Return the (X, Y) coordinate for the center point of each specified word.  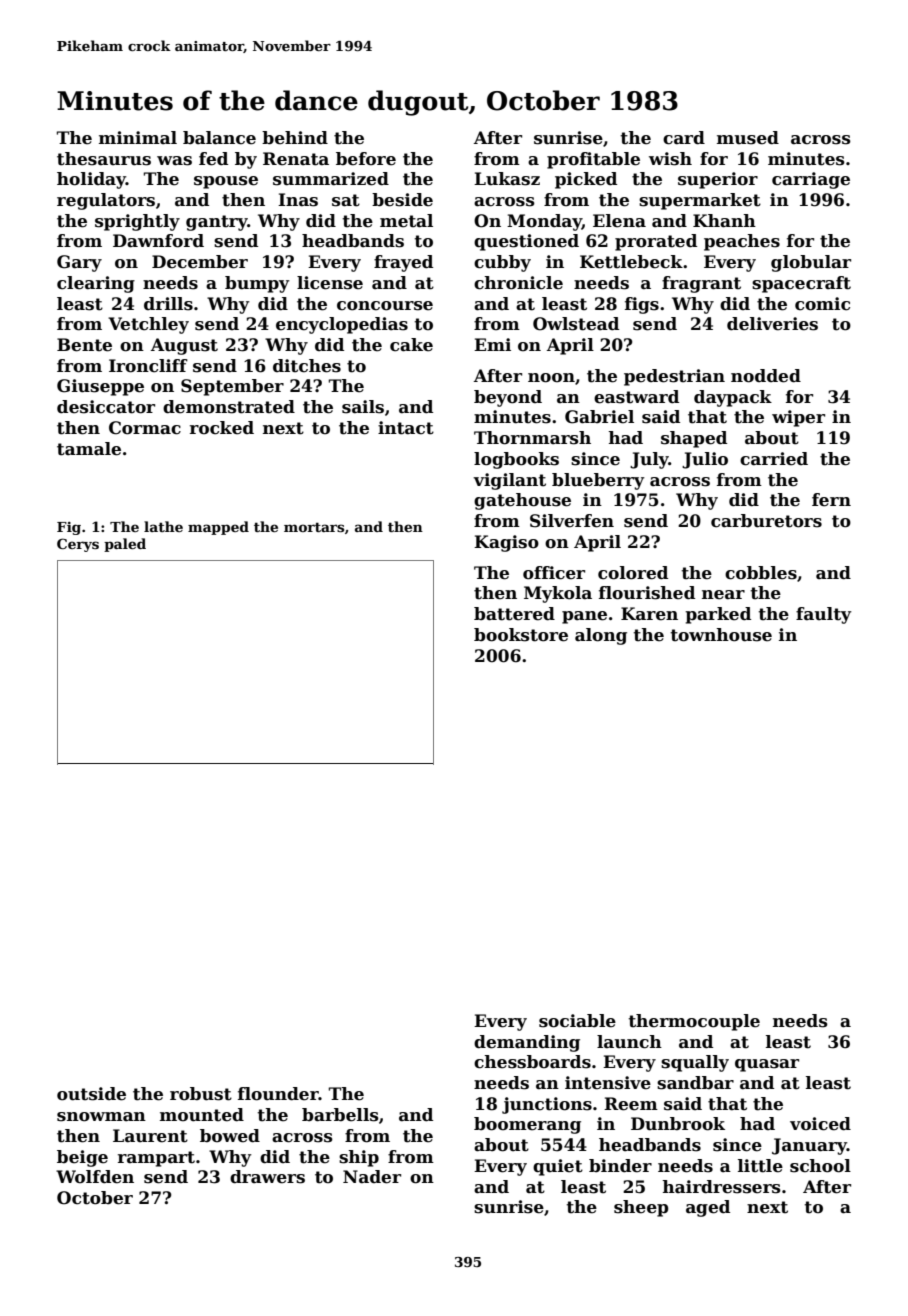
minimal (138, 138)
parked (718, 615)
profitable (593, 160)
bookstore (521, 635)
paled (125, 545)
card (684, 138)
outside (91, 1094)
